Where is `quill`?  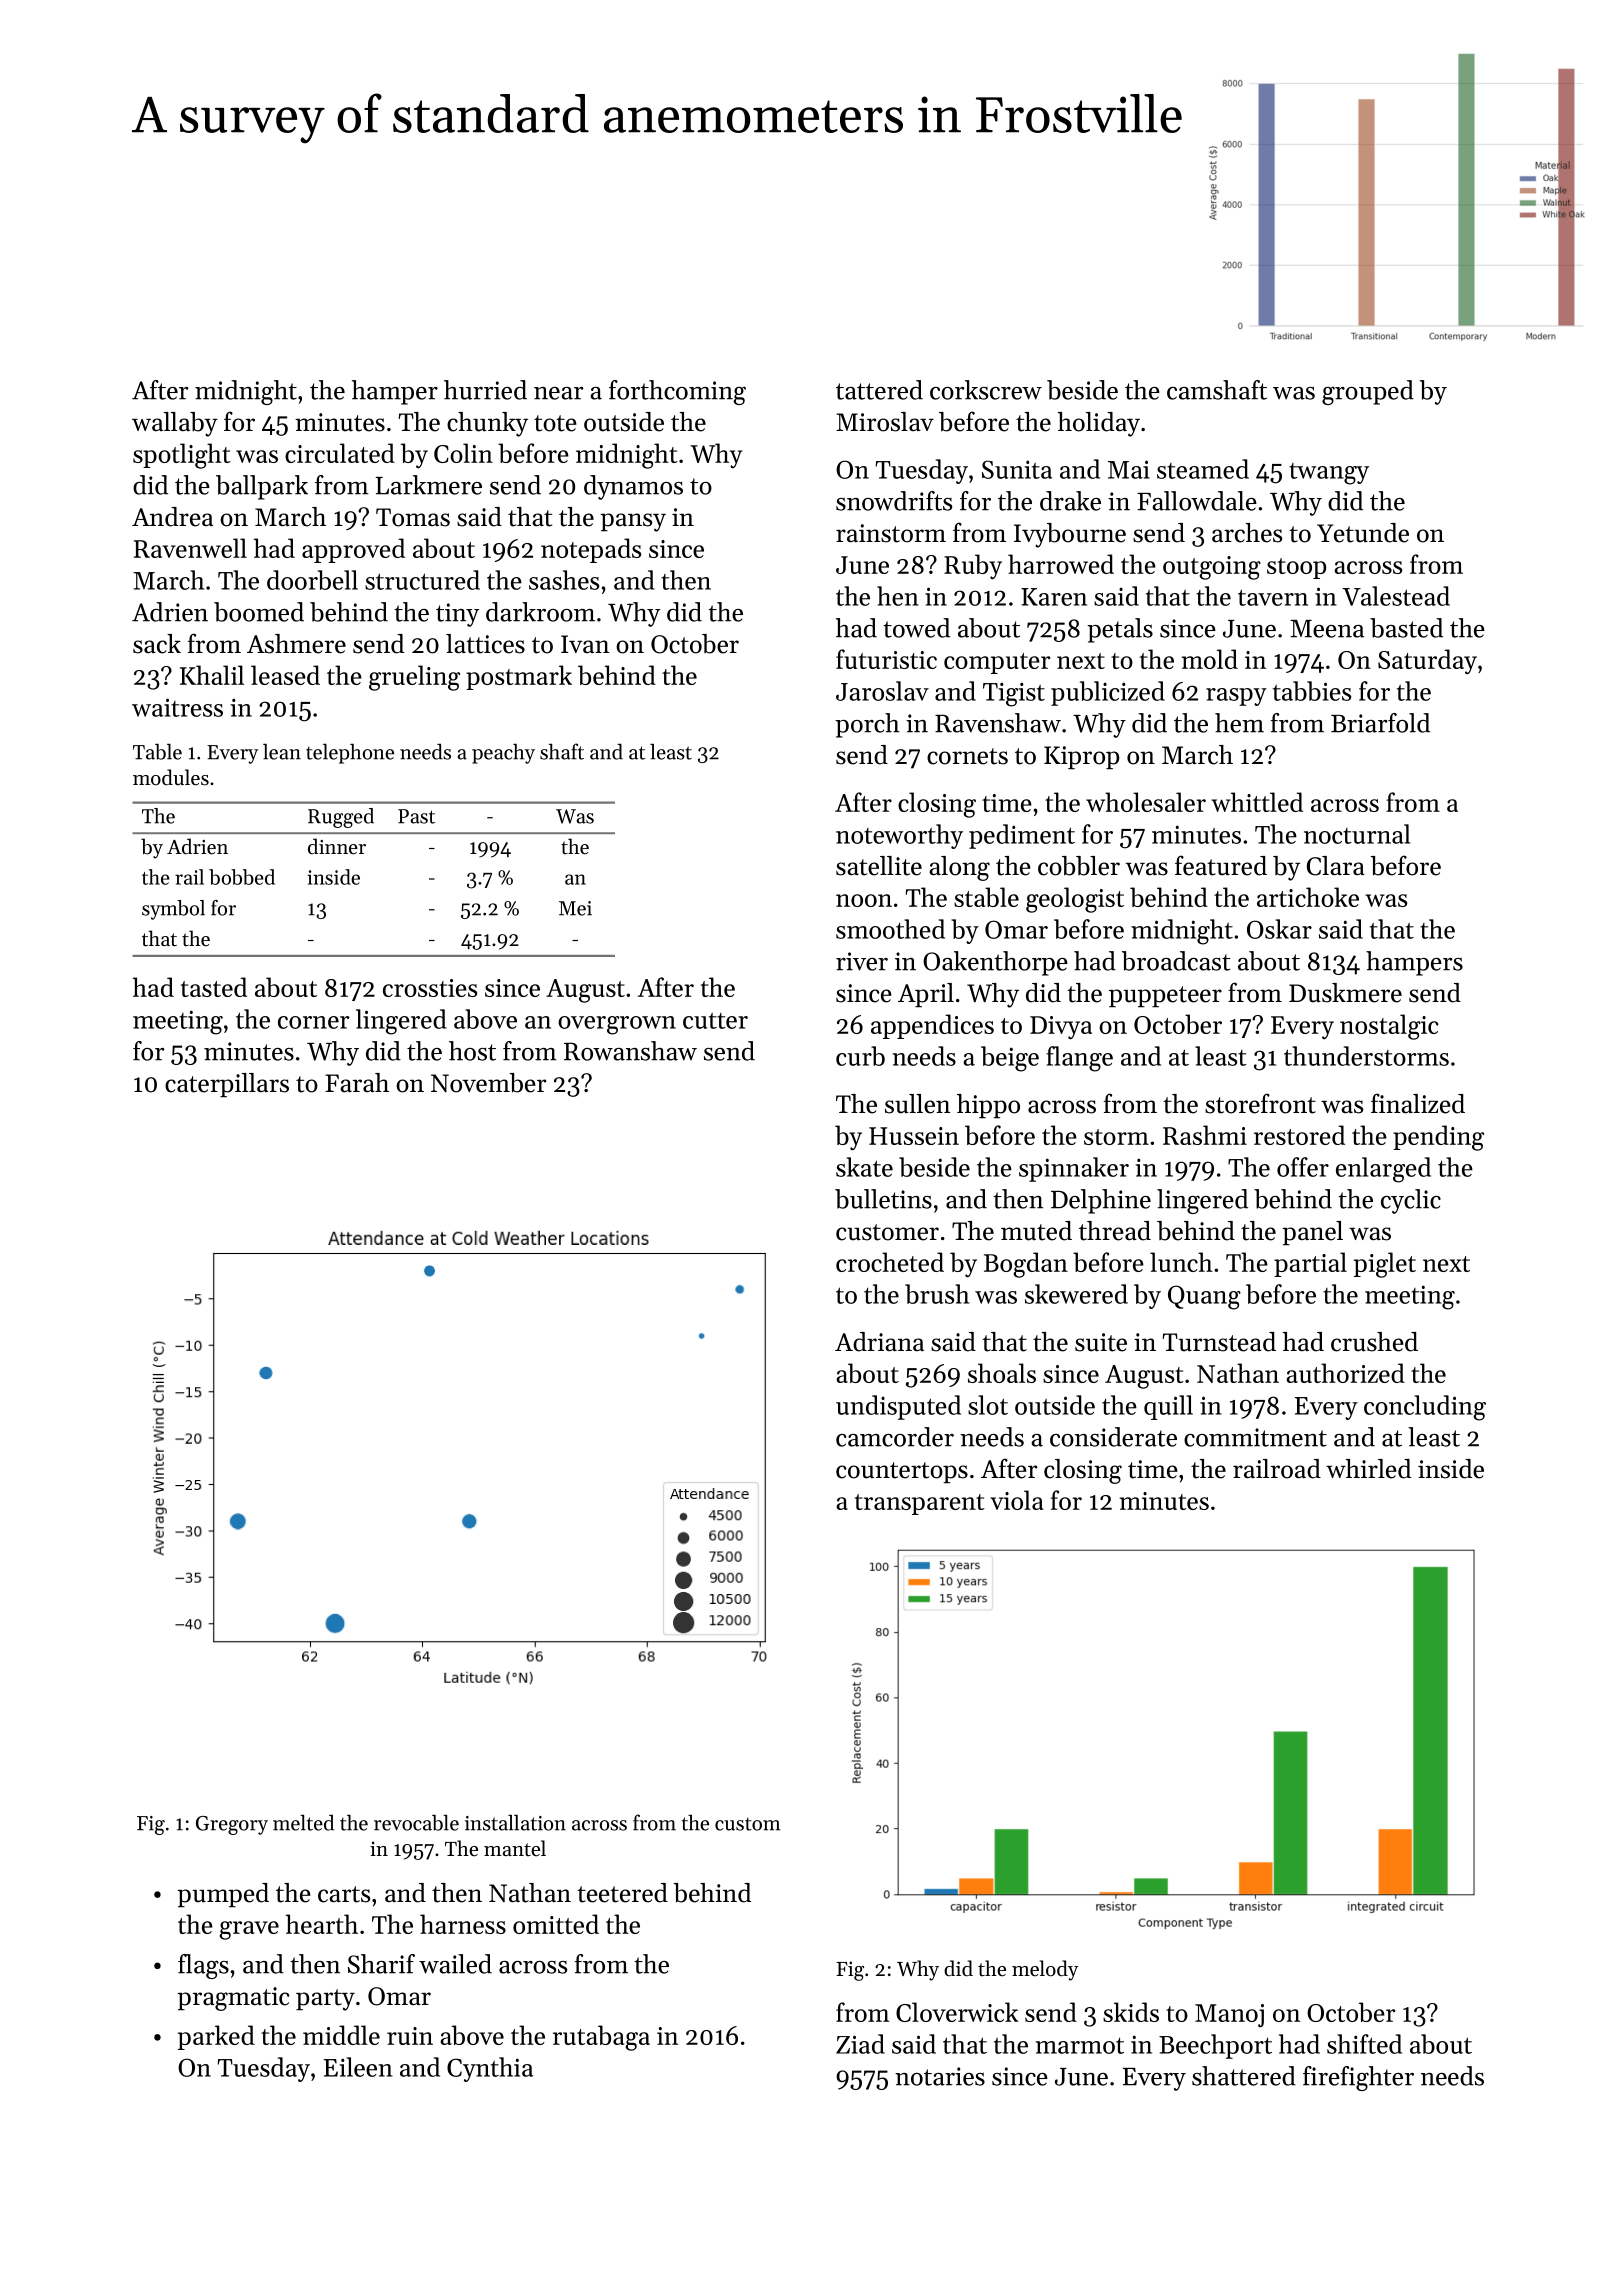
quill is located at coordinates (1168, 1407).
